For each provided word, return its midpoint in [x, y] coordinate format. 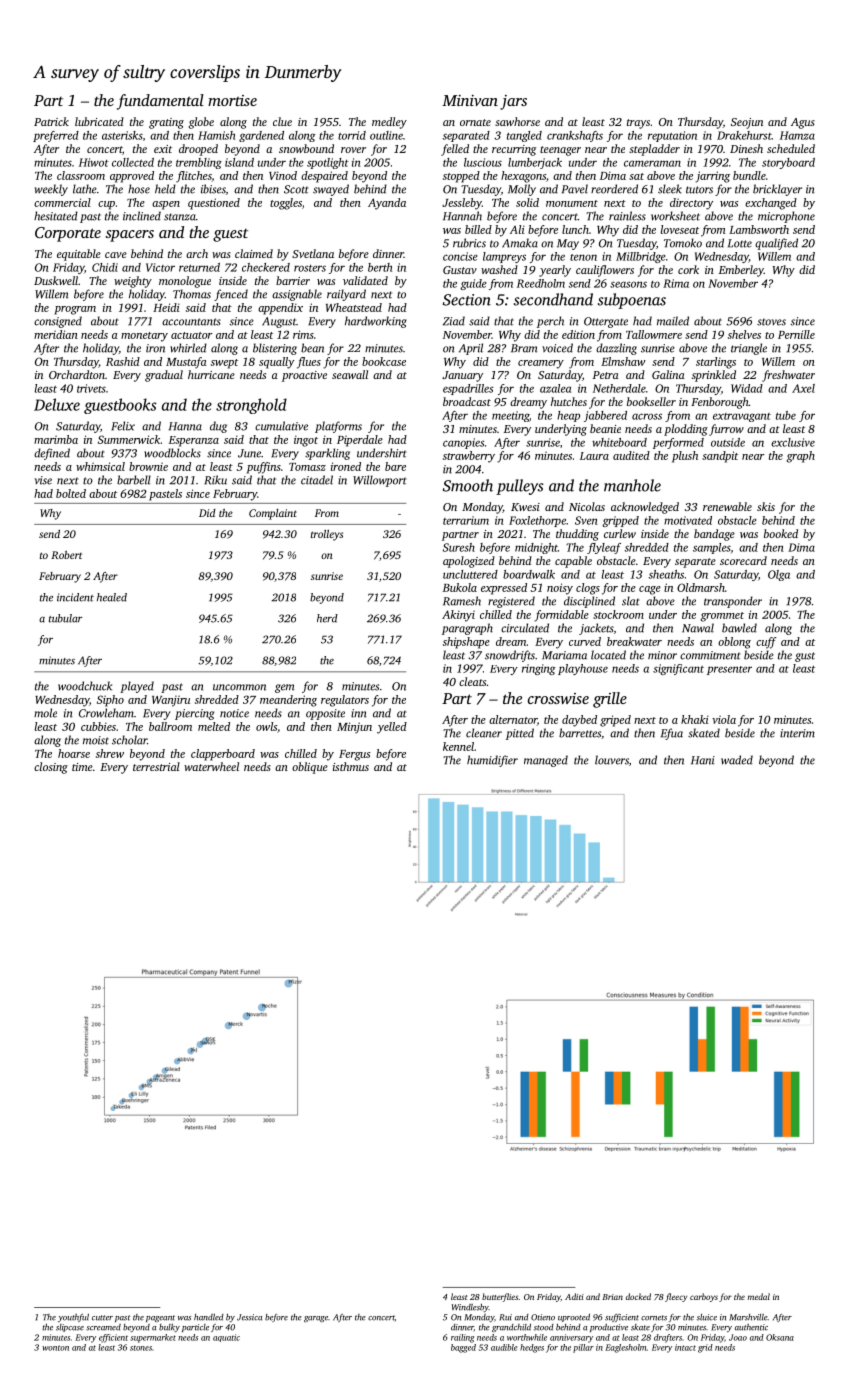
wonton [55, 1348]
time [82, 767]
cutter [102, 1318]
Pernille [796, 334]
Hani [703, 760]
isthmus [351, 766]
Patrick [51, 121]
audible [504, 1347]
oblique [310, 768]
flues [309, 363]
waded [737, 760]
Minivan [470, 100]
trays [638, 124]
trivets [91, 388]
